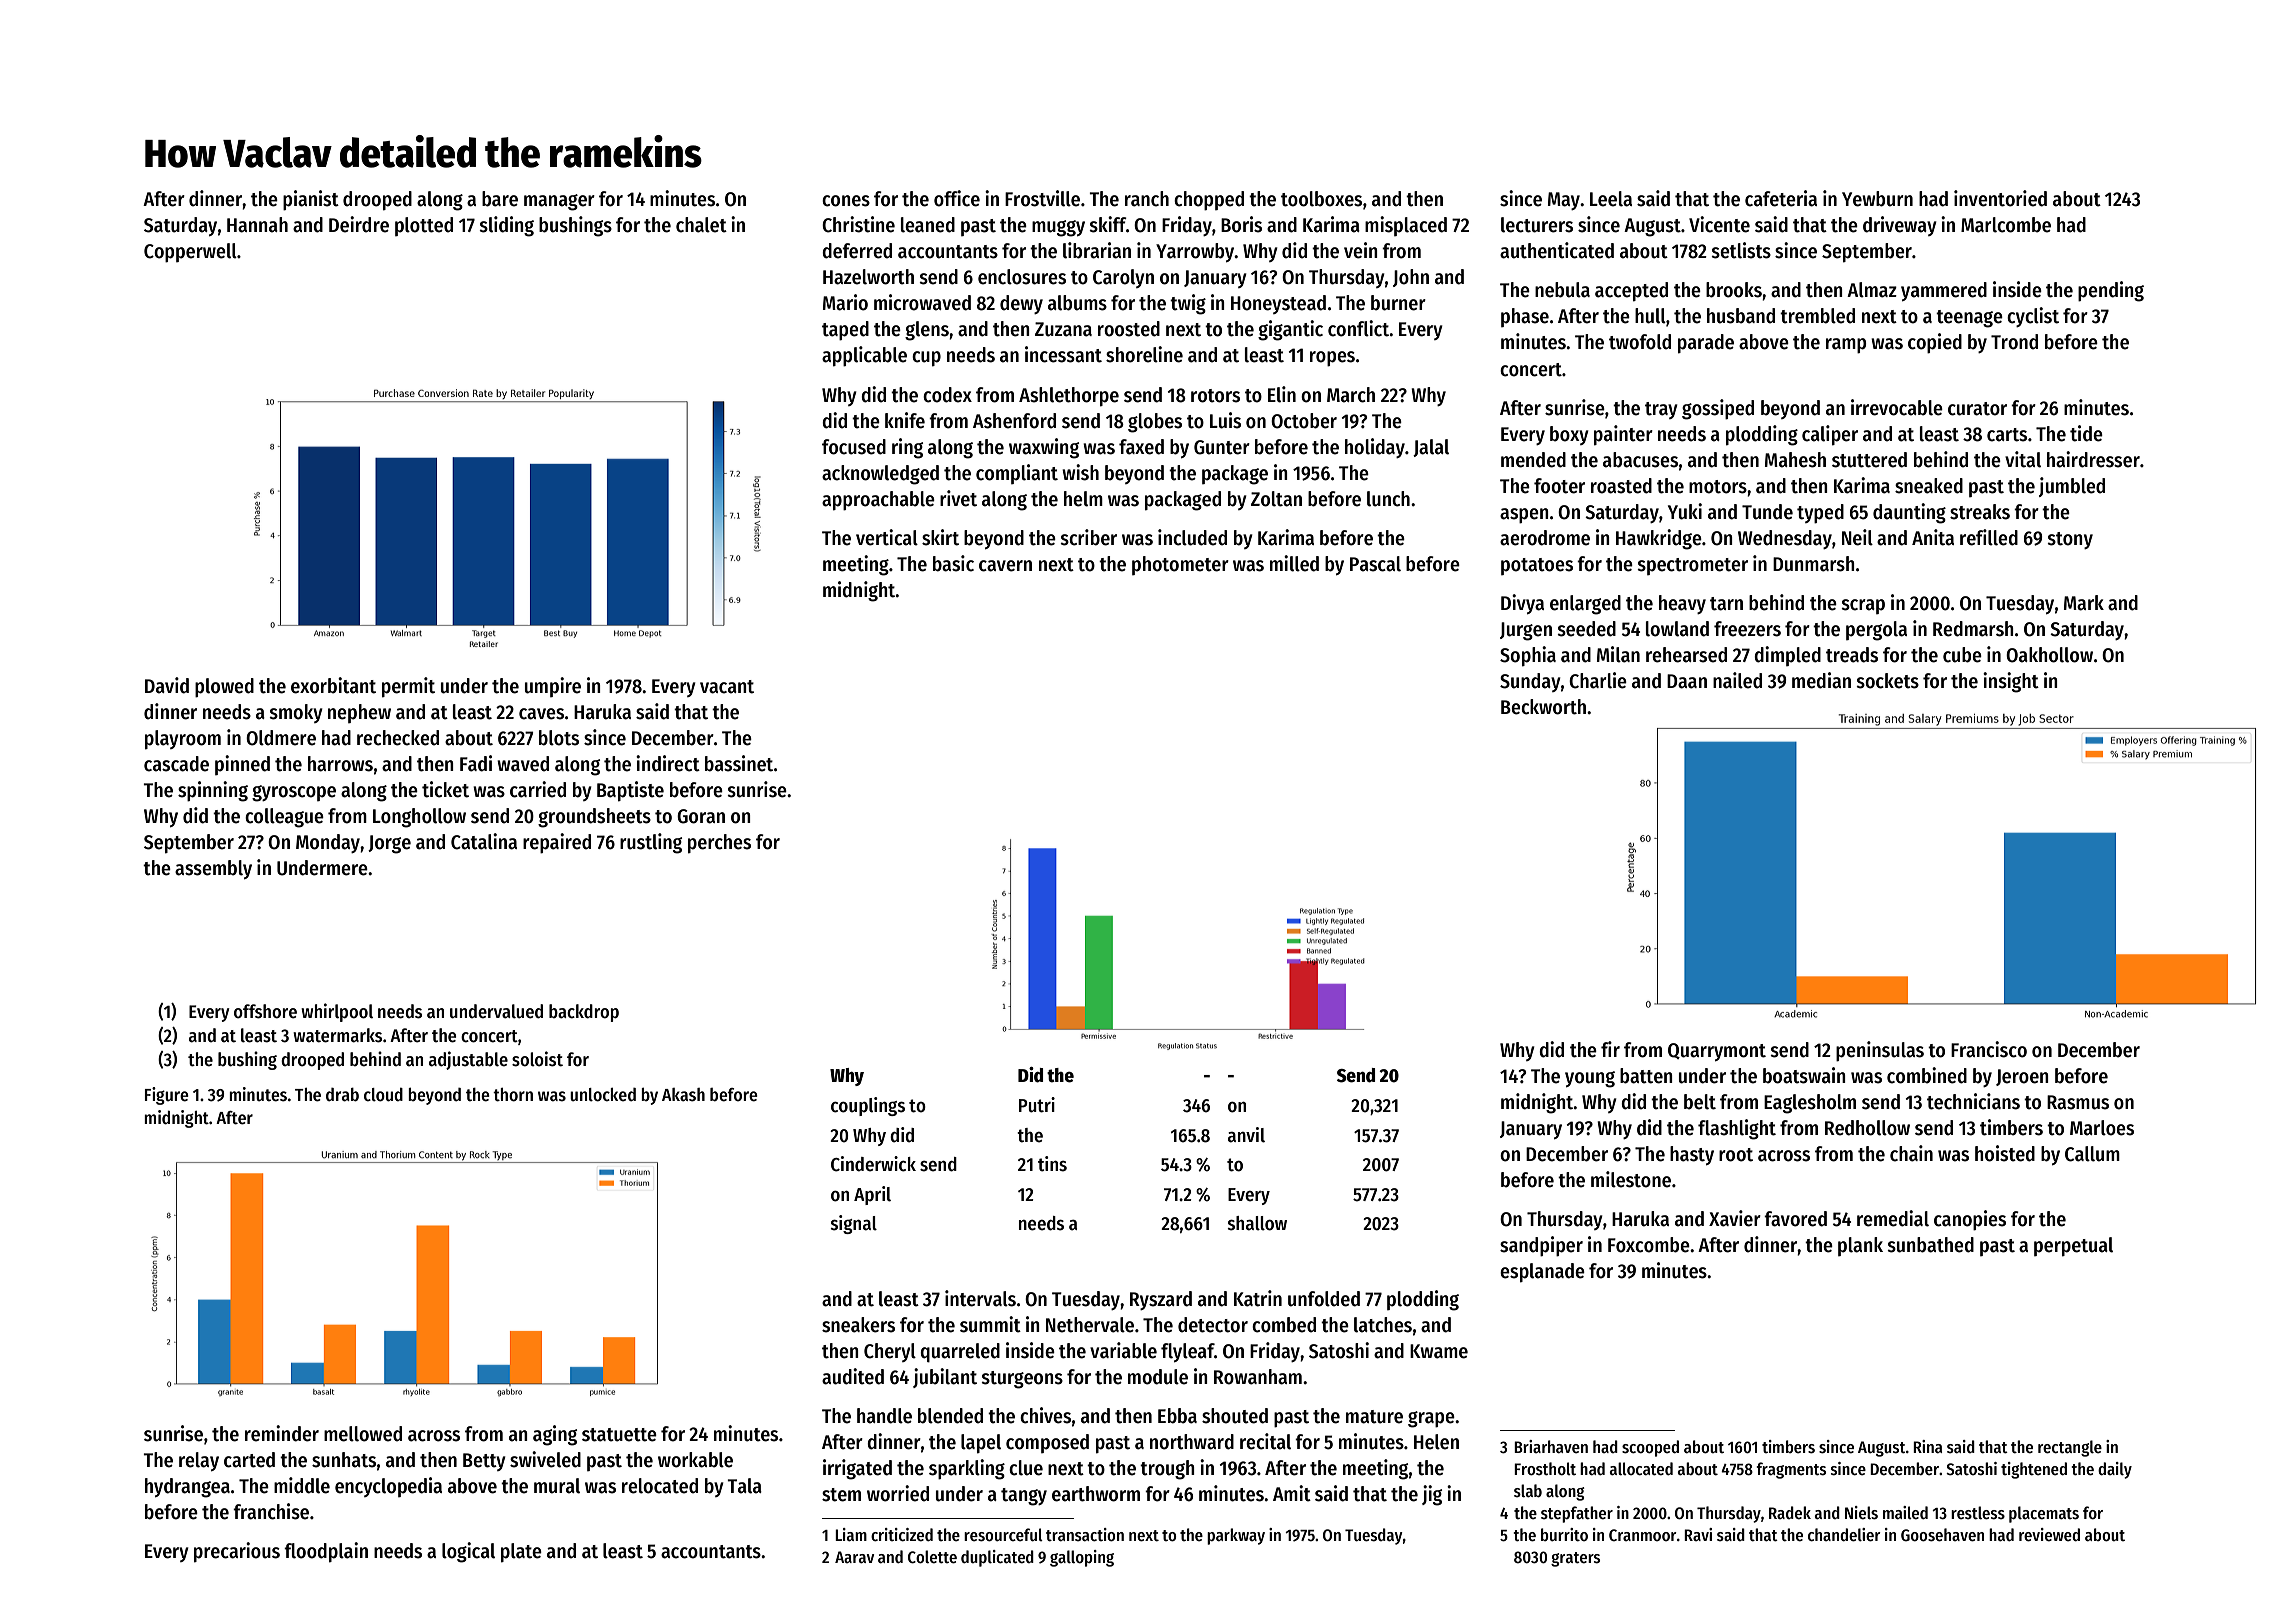  What do you see at coordinates (1611, 199) in the screenshot?
I see `Leela` at bounding box center [1611, 199].
